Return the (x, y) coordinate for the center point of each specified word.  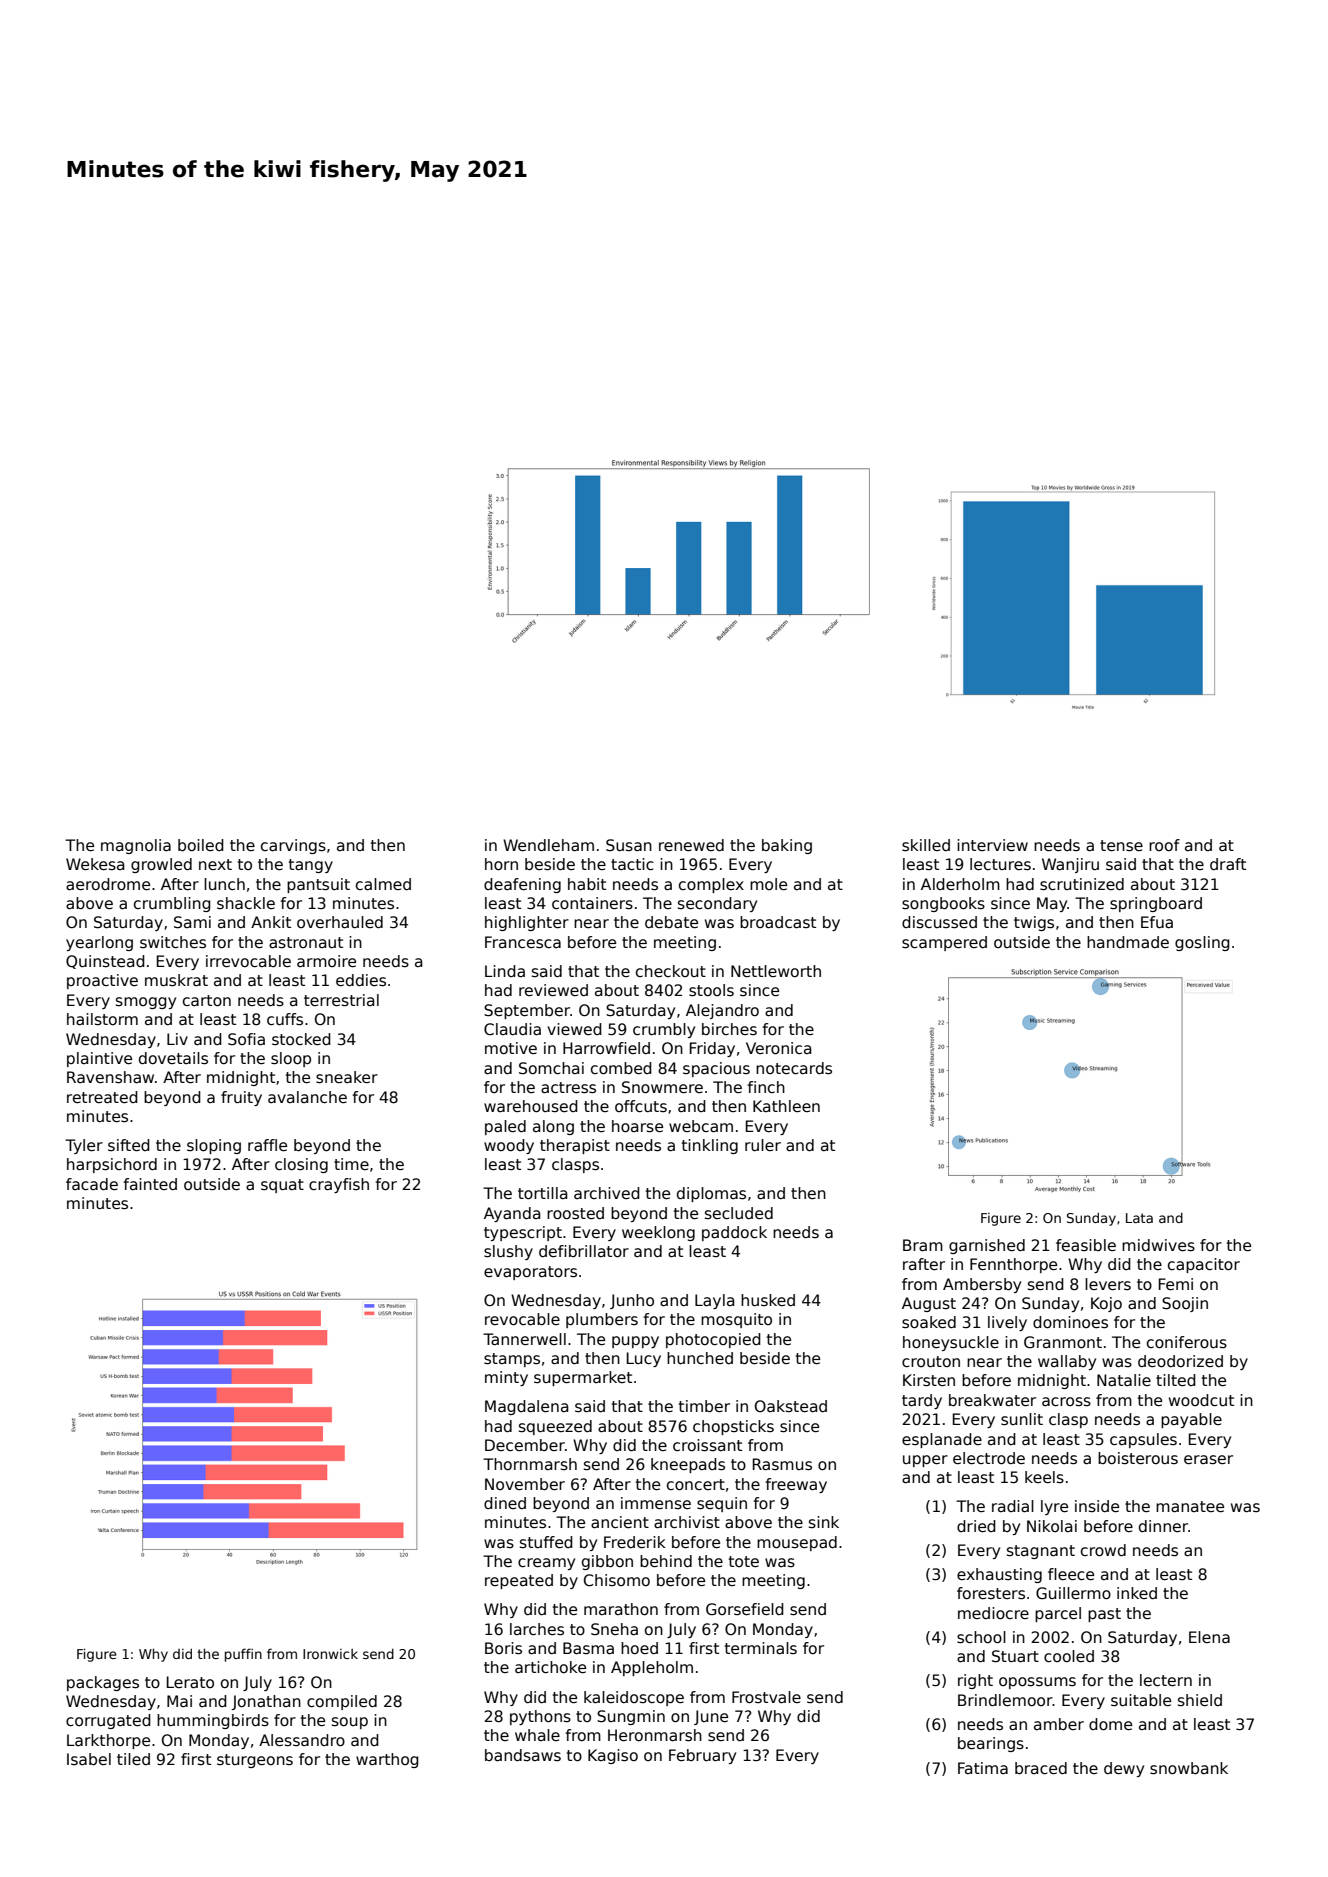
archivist (687, 1522)
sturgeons (255, 1761)
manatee (1190, 1507)
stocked (301, 1039)
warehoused (531, 1106)
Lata (1139, 1218)
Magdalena (527, 1407)
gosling (1202, 943)
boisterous (1138, 1458)
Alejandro (722, 1011)
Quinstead (105, 962)
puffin (243, 1655)
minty (506, 1378)
